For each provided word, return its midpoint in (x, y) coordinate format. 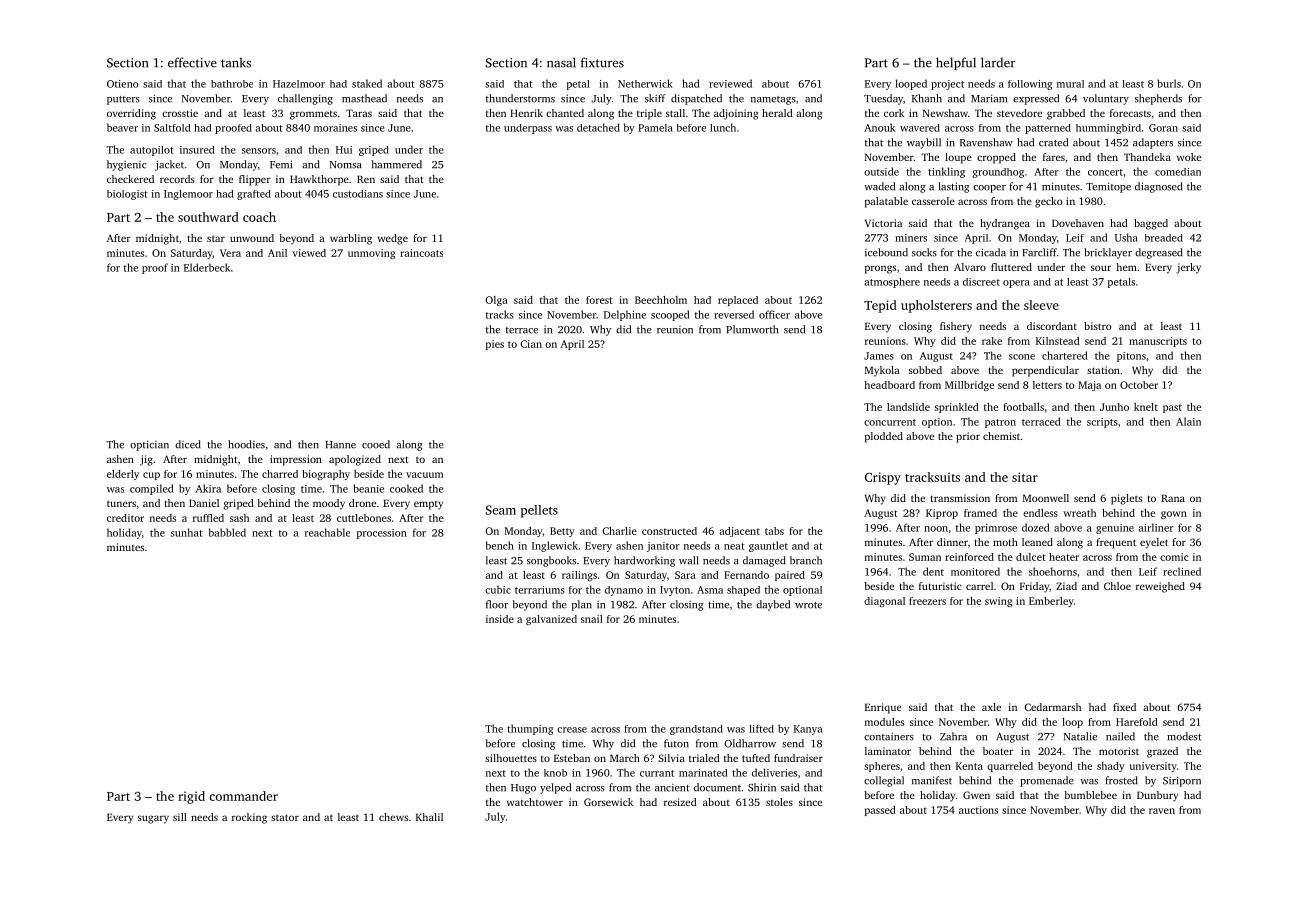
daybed (773, 605)
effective (192, 62)
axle (991, 707)
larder (998, 62)
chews (393, 817)
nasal (561, 62)
